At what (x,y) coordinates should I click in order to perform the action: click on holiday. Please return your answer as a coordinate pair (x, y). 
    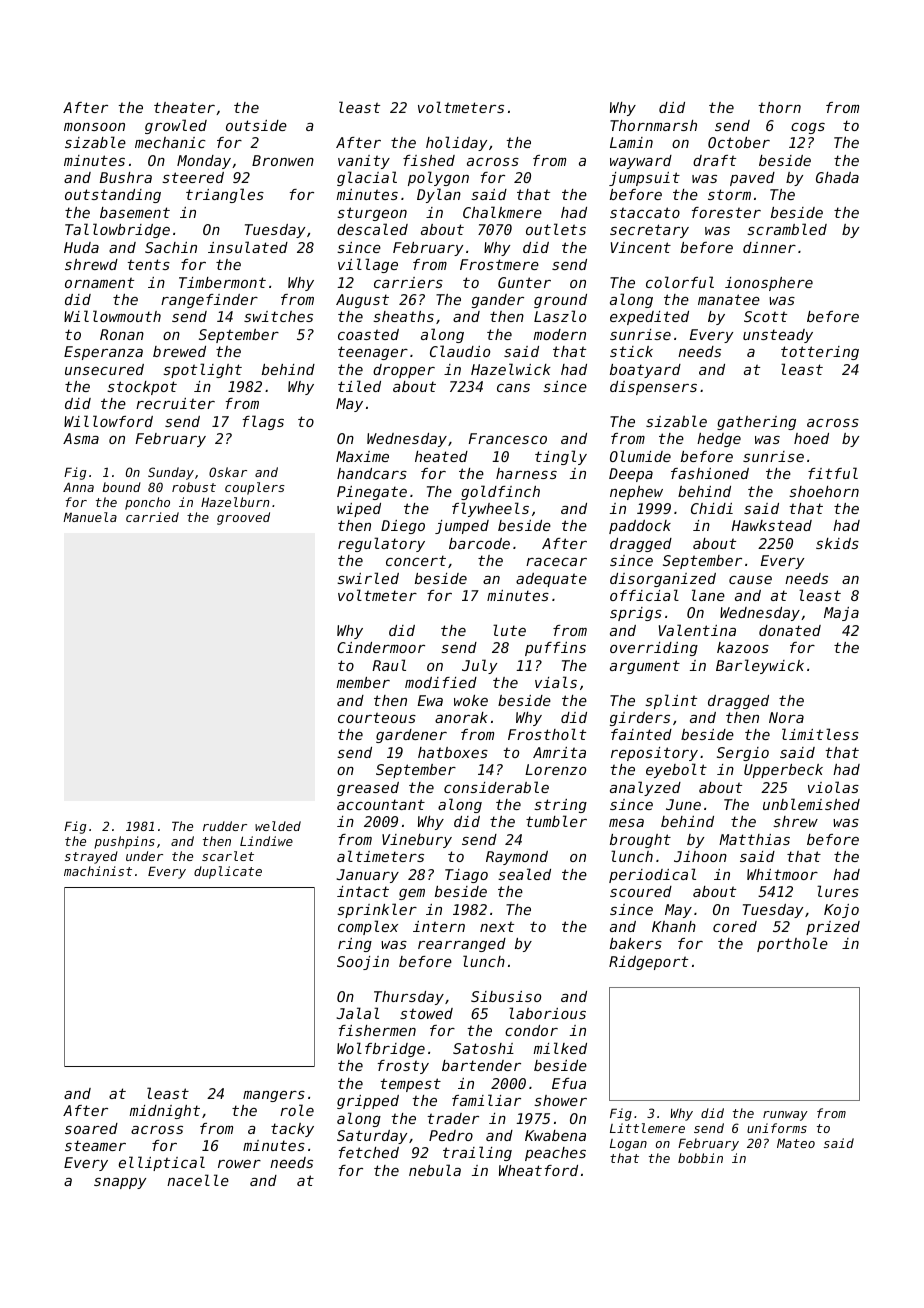
    Looking at the image, I should click on (456, 143).
